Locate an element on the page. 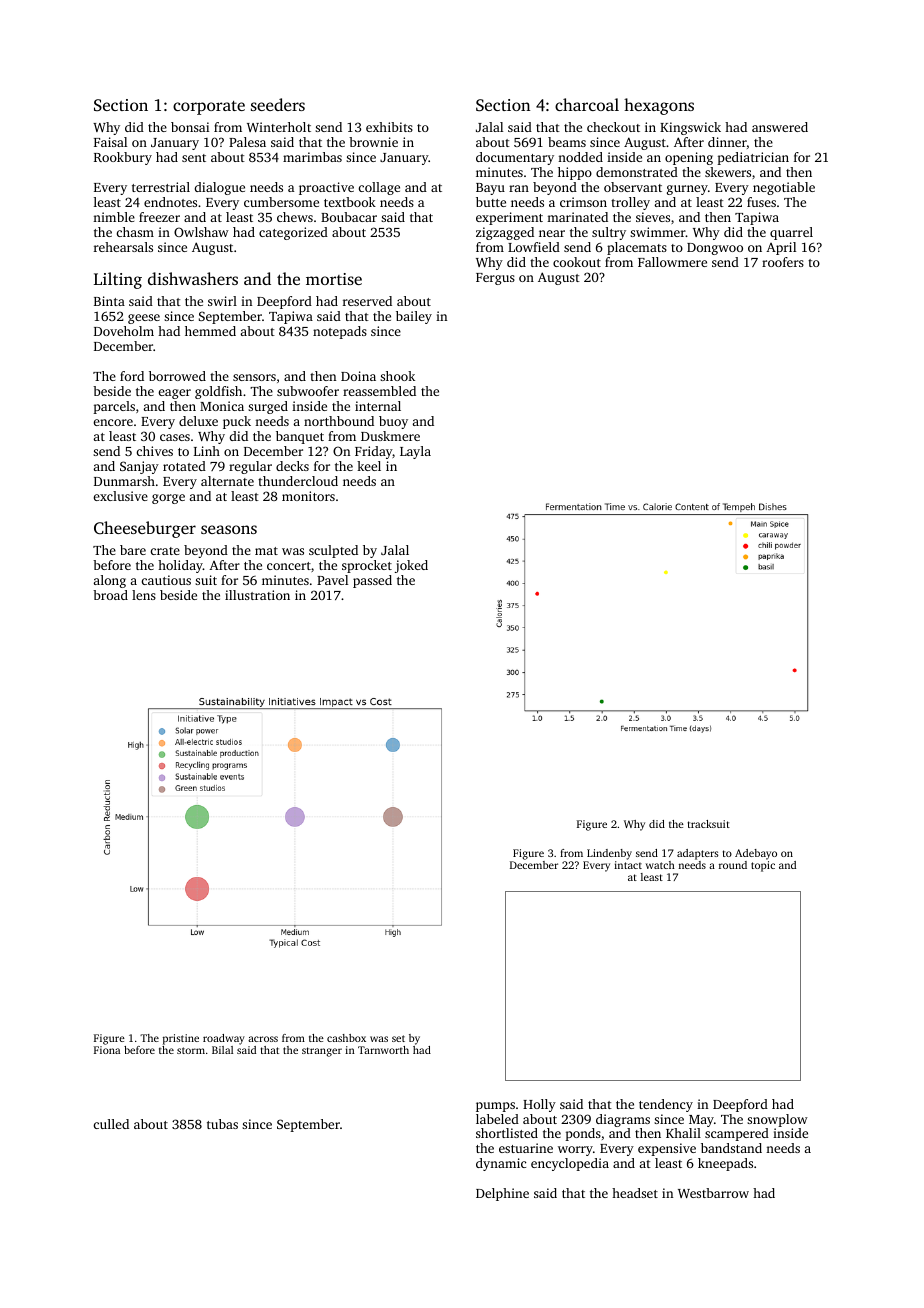 The height and width of the document is (1308, 924). encore is located at coordinates (113, 422).
